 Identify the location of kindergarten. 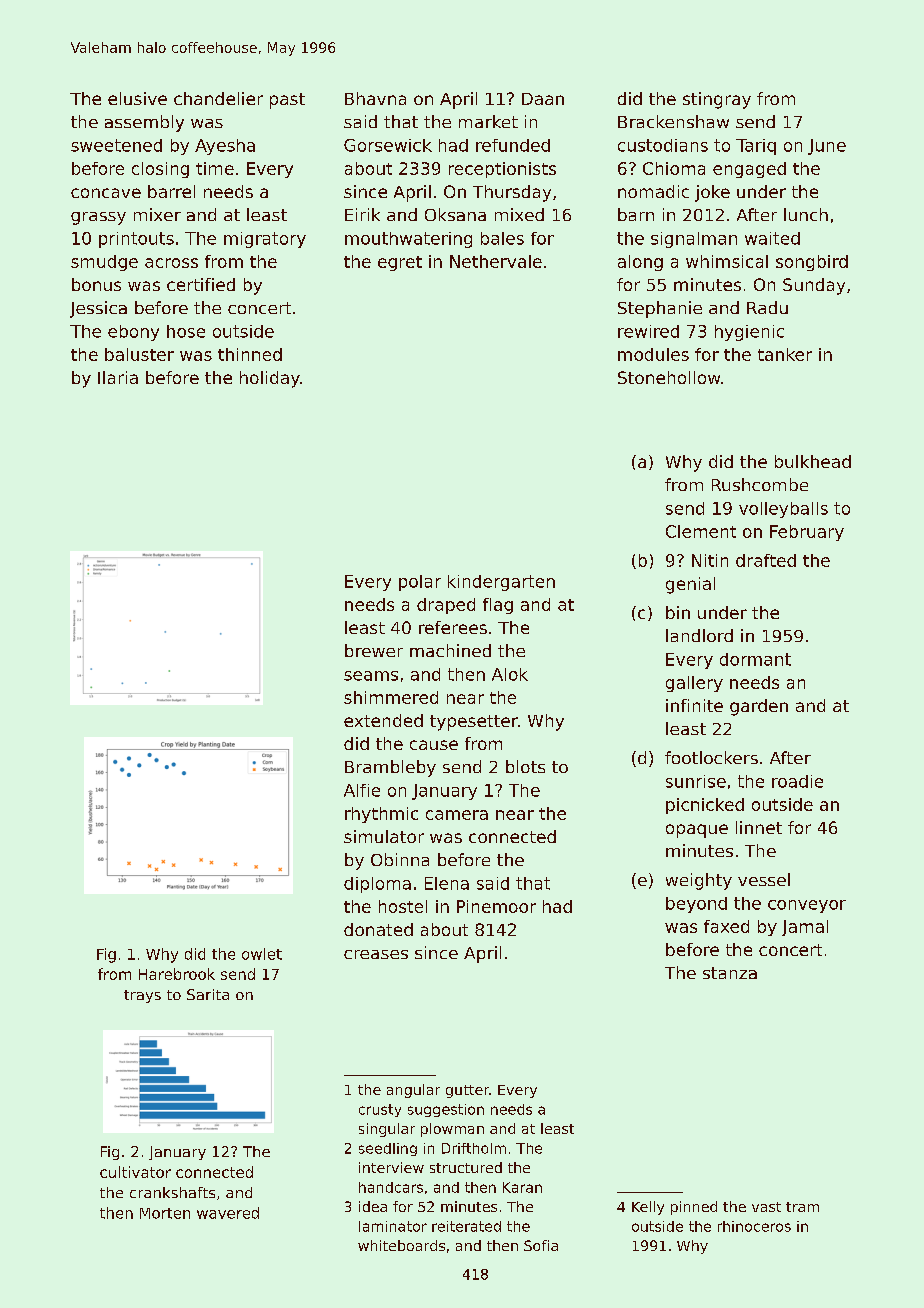
(501, 583).
